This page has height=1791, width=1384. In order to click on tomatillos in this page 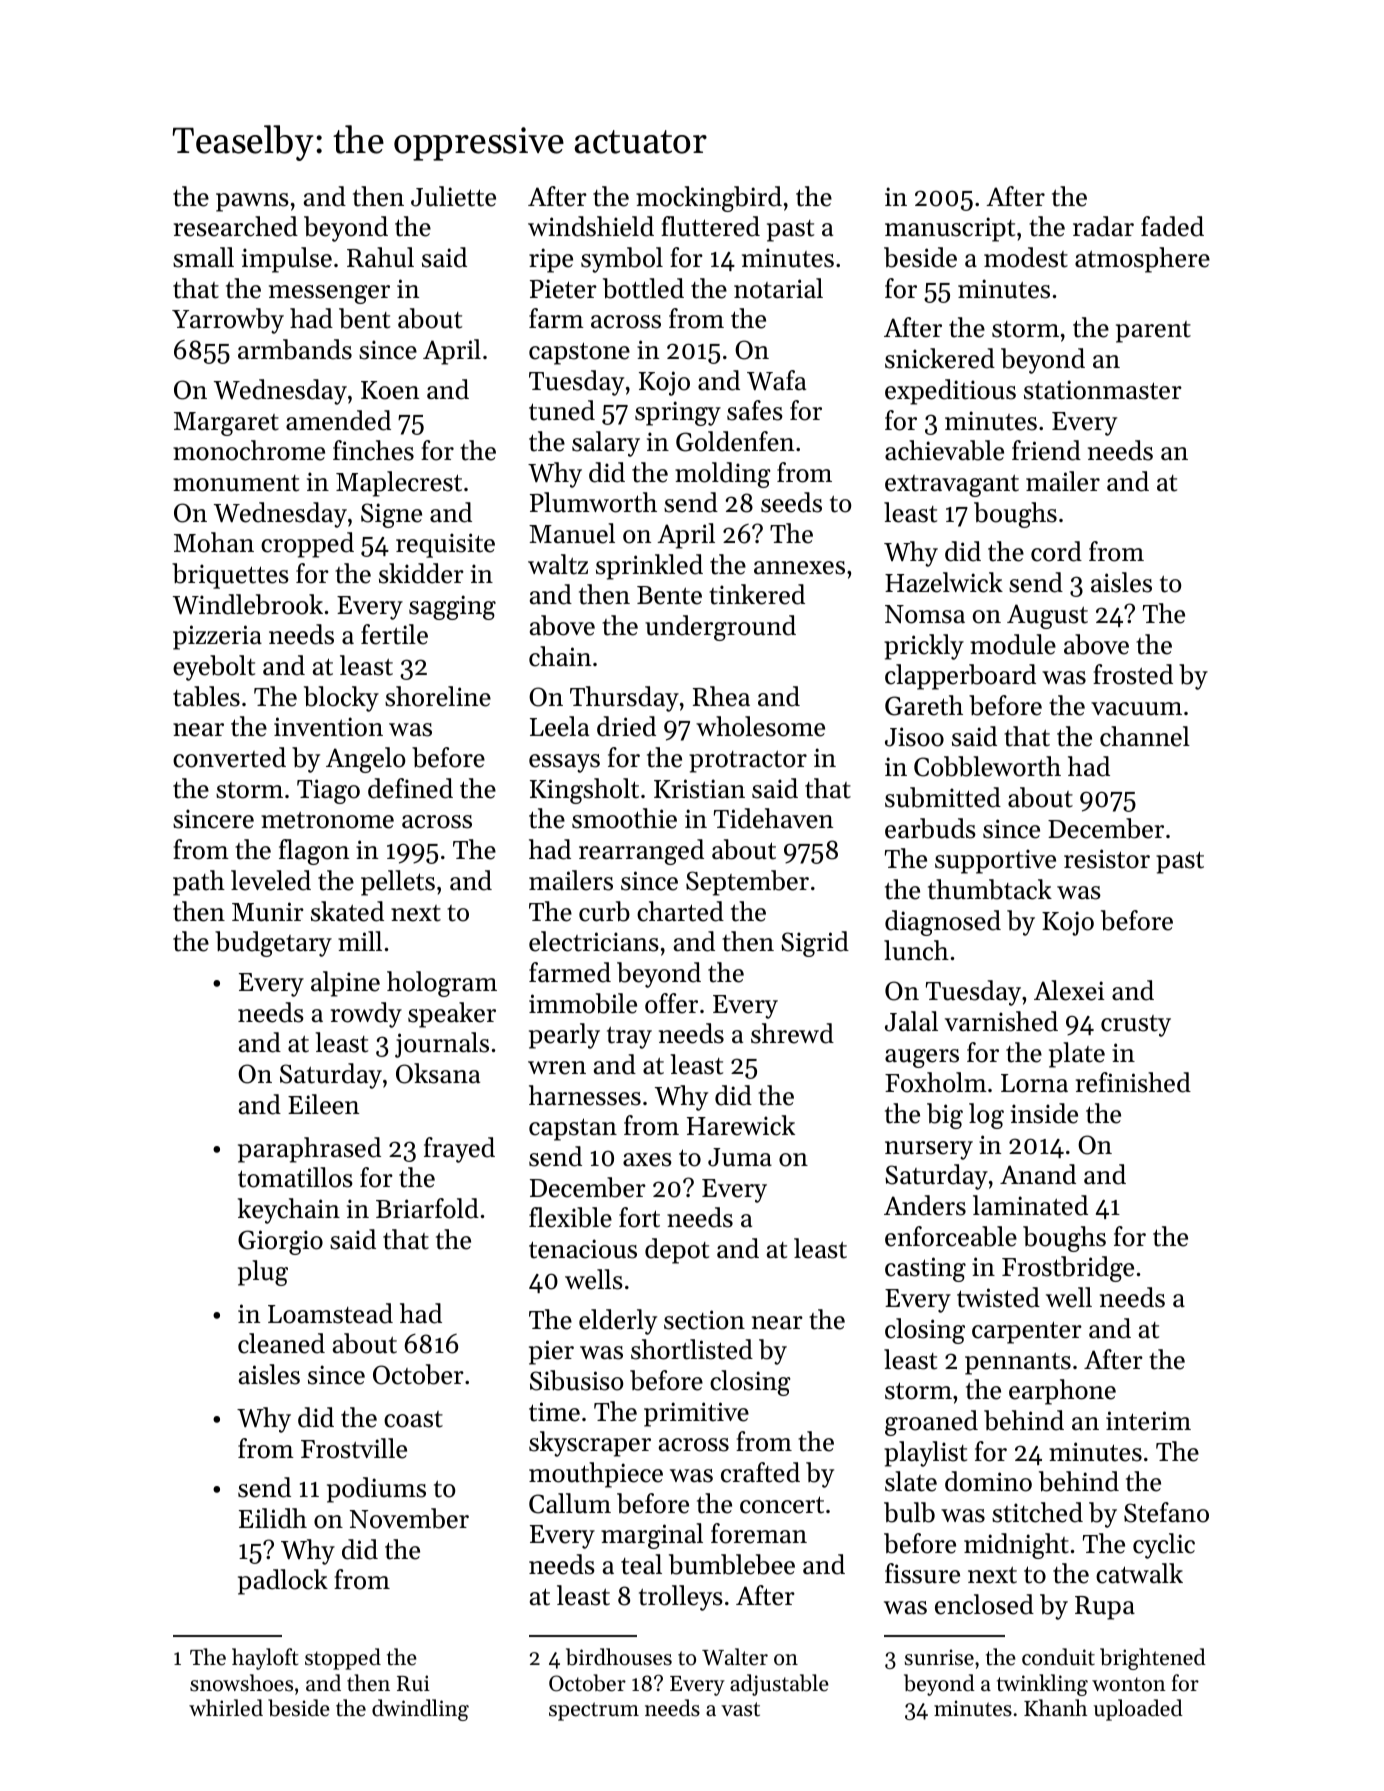, I will do `click(295, 1177)`.
